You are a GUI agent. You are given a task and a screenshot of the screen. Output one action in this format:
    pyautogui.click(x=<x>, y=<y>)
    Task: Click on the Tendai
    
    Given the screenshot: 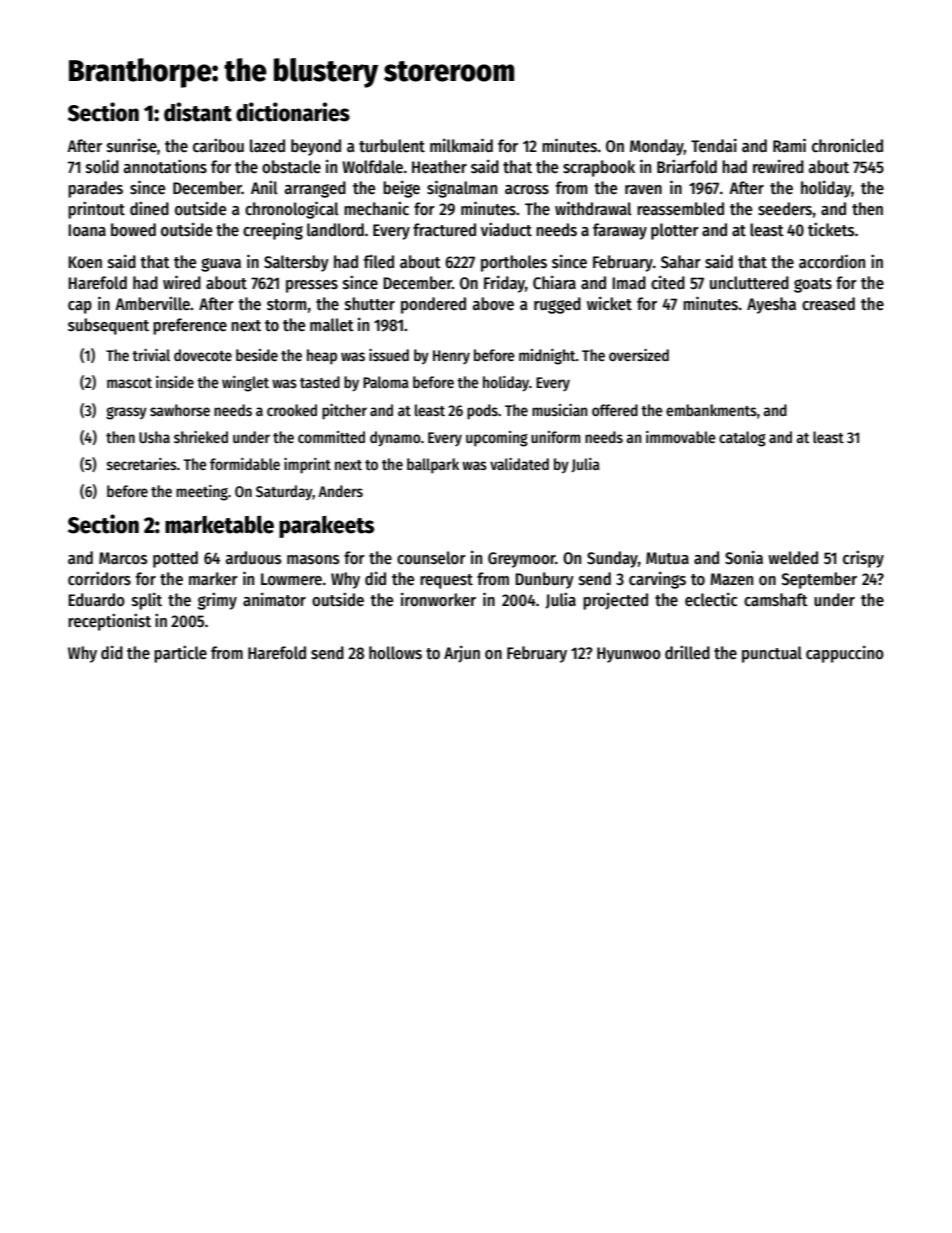 What is the action you would take?
    pyautogui.click(x=714, y=145)
